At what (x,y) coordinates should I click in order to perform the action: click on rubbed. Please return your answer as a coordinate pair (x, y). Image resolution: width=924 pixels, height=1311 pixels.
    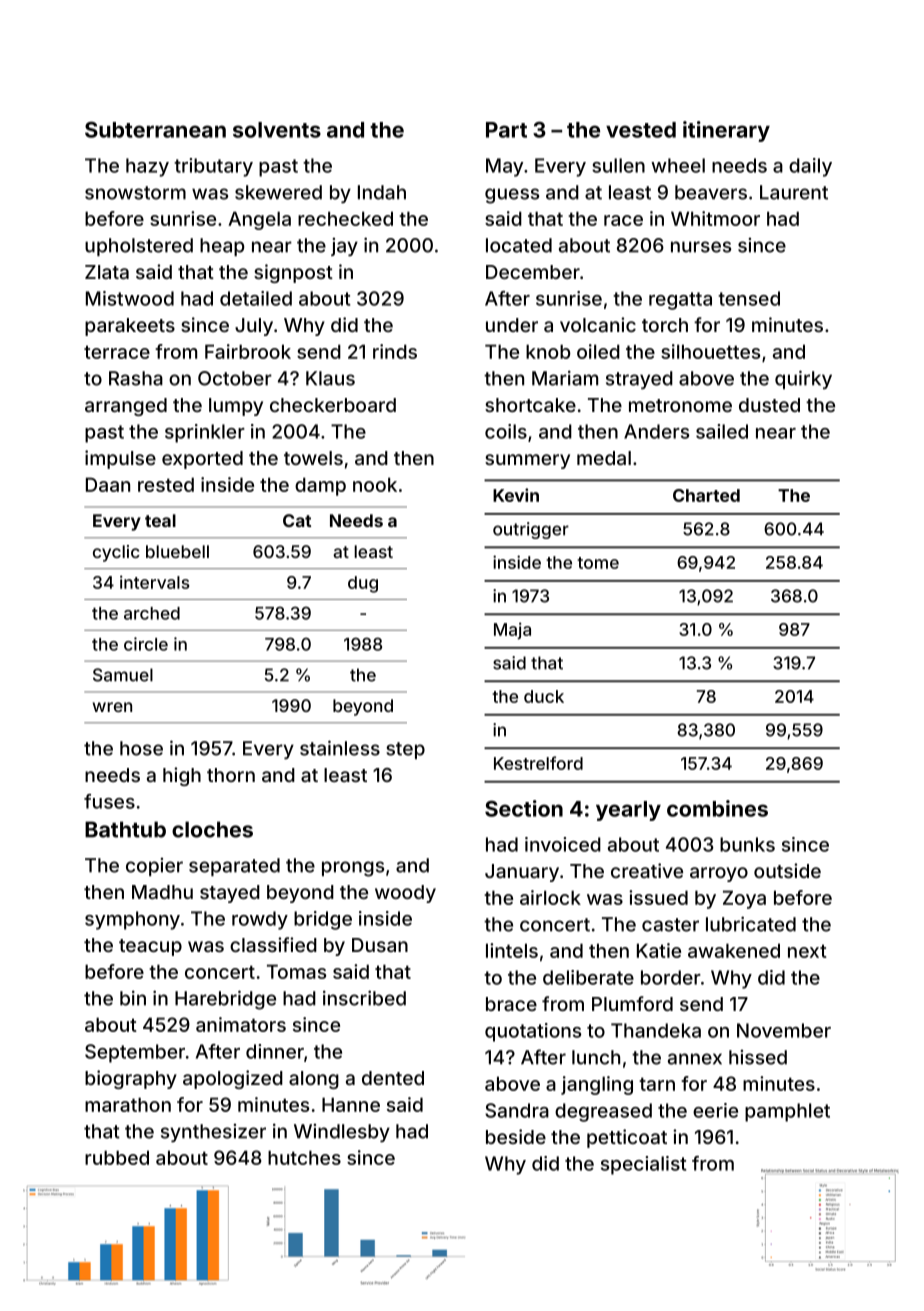
    Looking at the image, I should click on (117, 1157).
